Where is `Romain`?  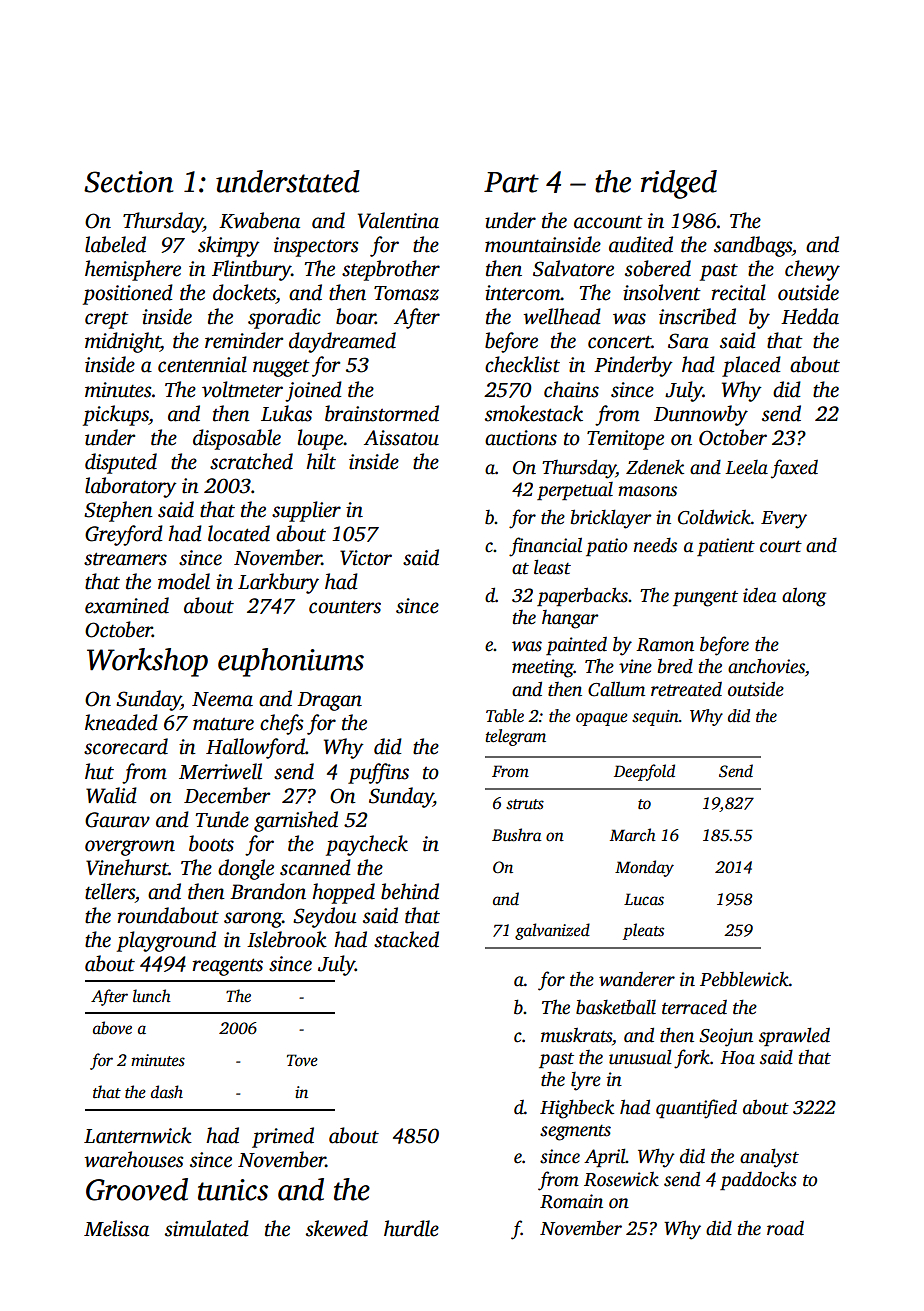
Romain is located at coordinates (571, 1201).
